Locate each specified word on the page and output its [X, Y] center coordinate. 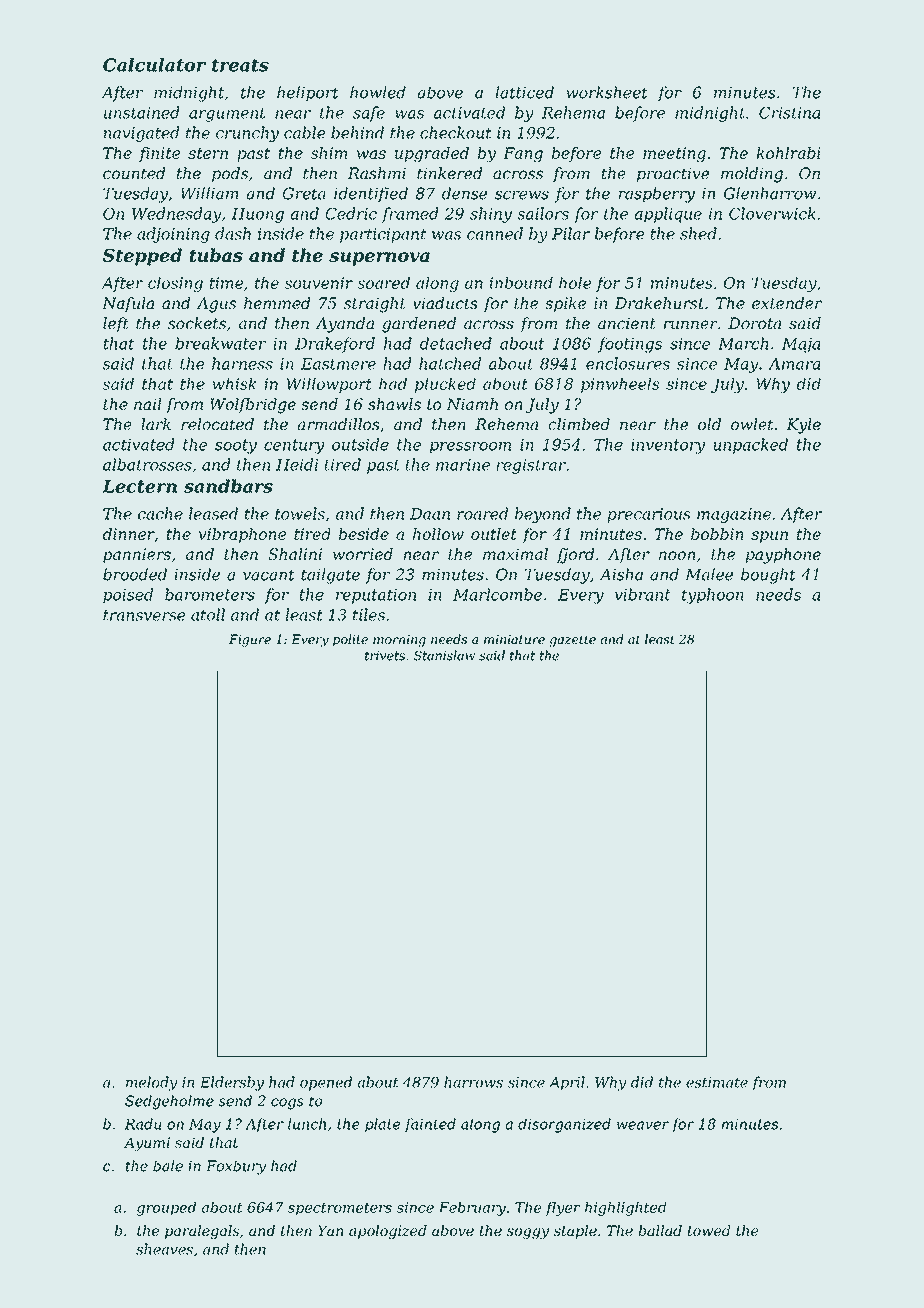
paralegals [202, 1232]
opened [326, 1083]
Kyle [803, 426]
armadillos [339, 424]
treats [240, 65]
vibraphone [242, 535]
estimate [717, 1082]
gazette [573, 641]
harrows [473, 1082]
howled [378, 92]
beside [364, 534]
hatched [450, 363]
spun [769, 537]
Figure [250, 640]
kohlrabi [789, 153]
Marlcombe [497, 594]
